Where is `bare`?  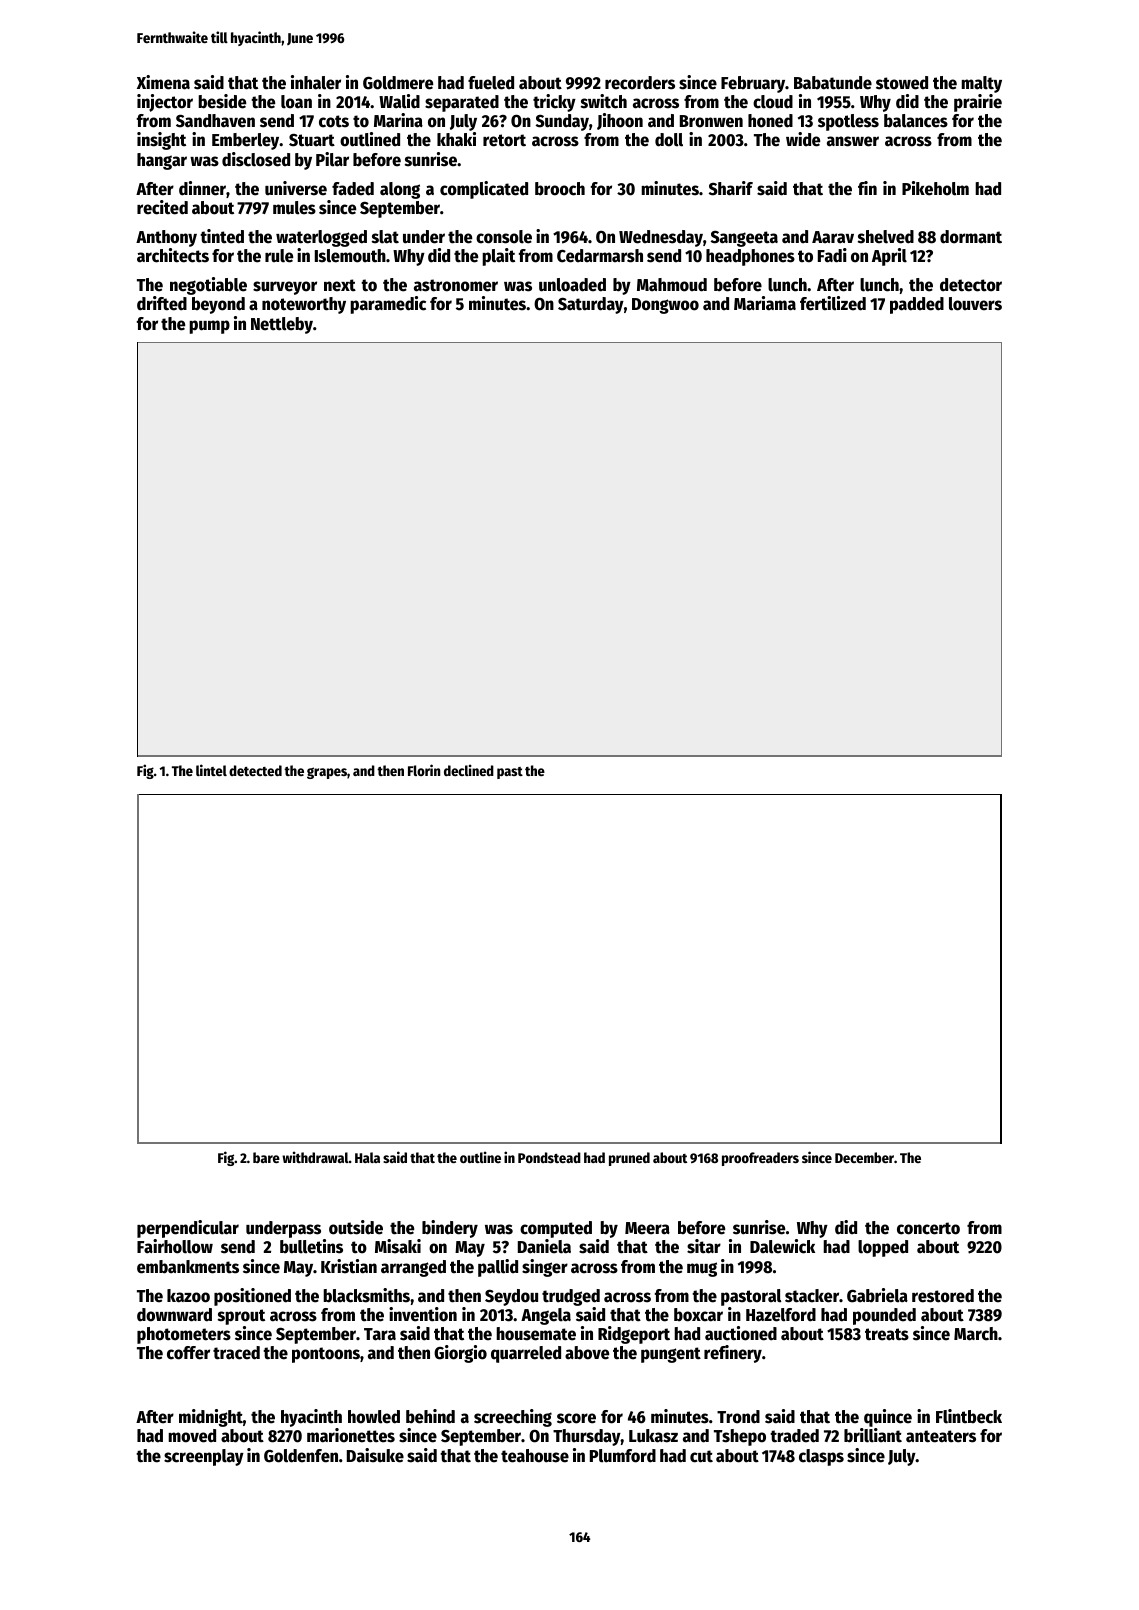 bare is located at coordinates (266, 1157).
